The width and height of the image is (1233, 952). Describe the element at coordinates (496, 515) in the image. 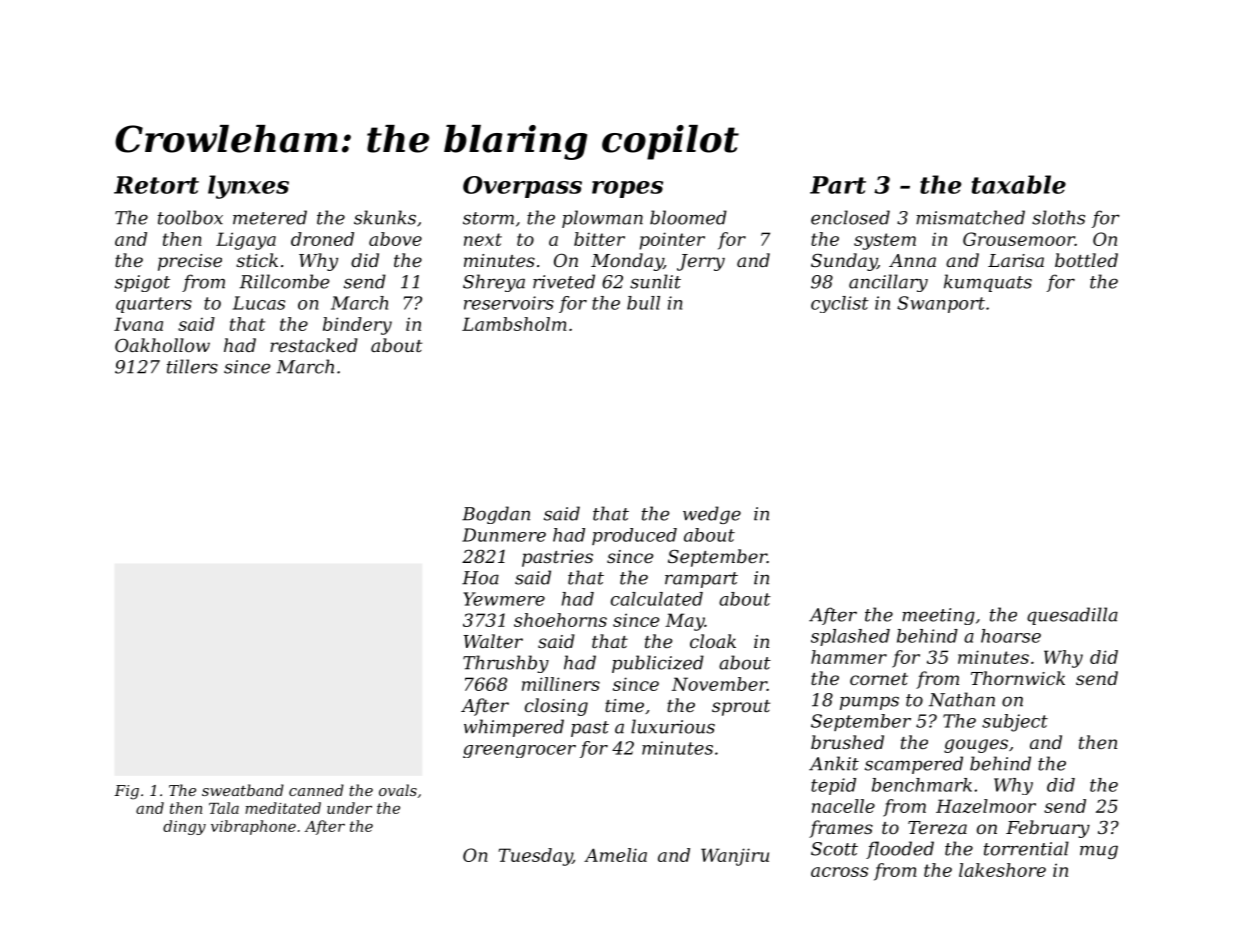

I see `Bogdan` at that location.
